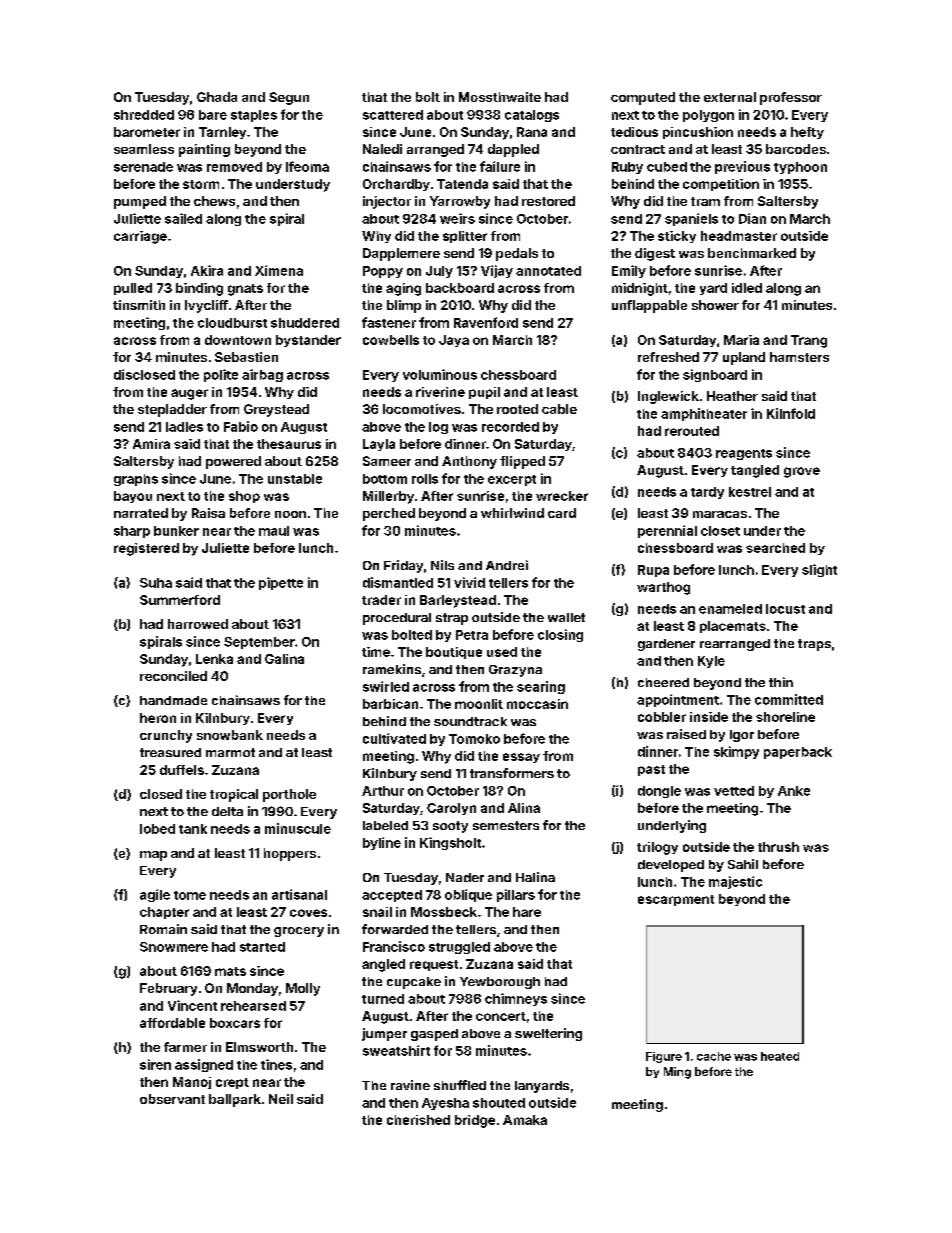 This document has width=952, height=1233. Describe the element at coordinates (298, 828) in the document. I see `minuscule` at that location.
